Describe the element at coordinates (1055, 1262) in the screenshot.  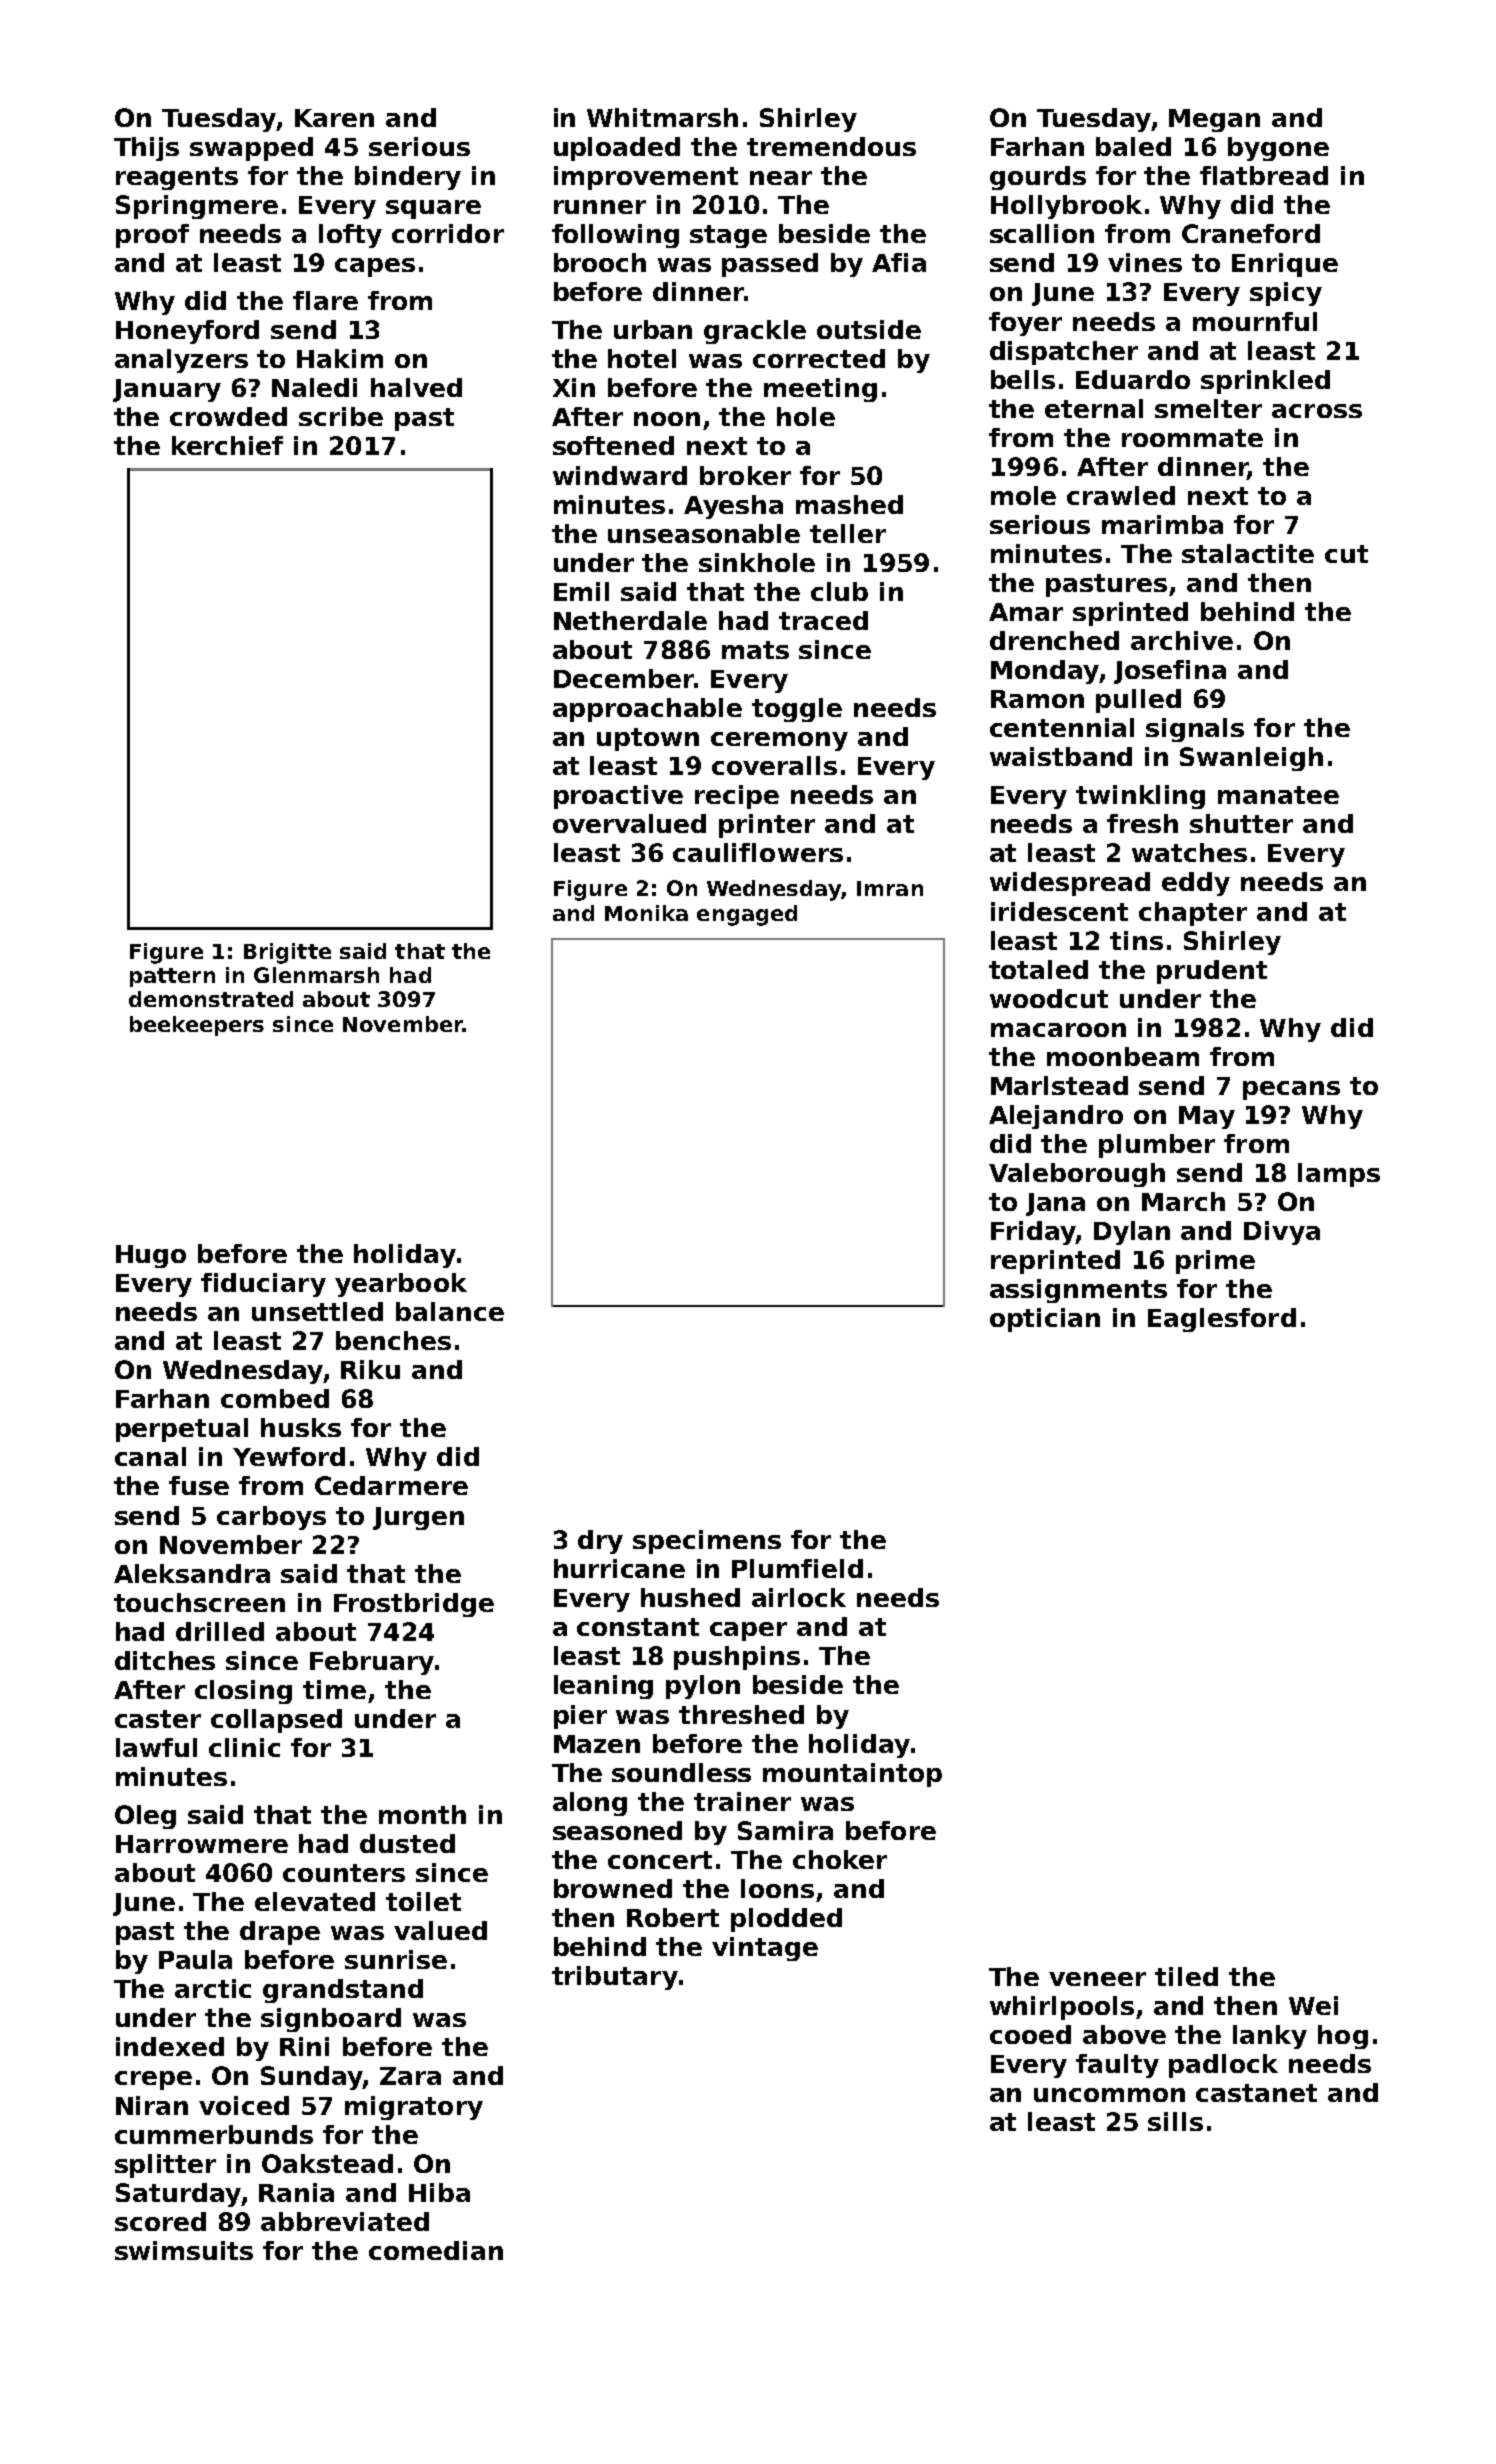
I see `reprinted` at that location.
